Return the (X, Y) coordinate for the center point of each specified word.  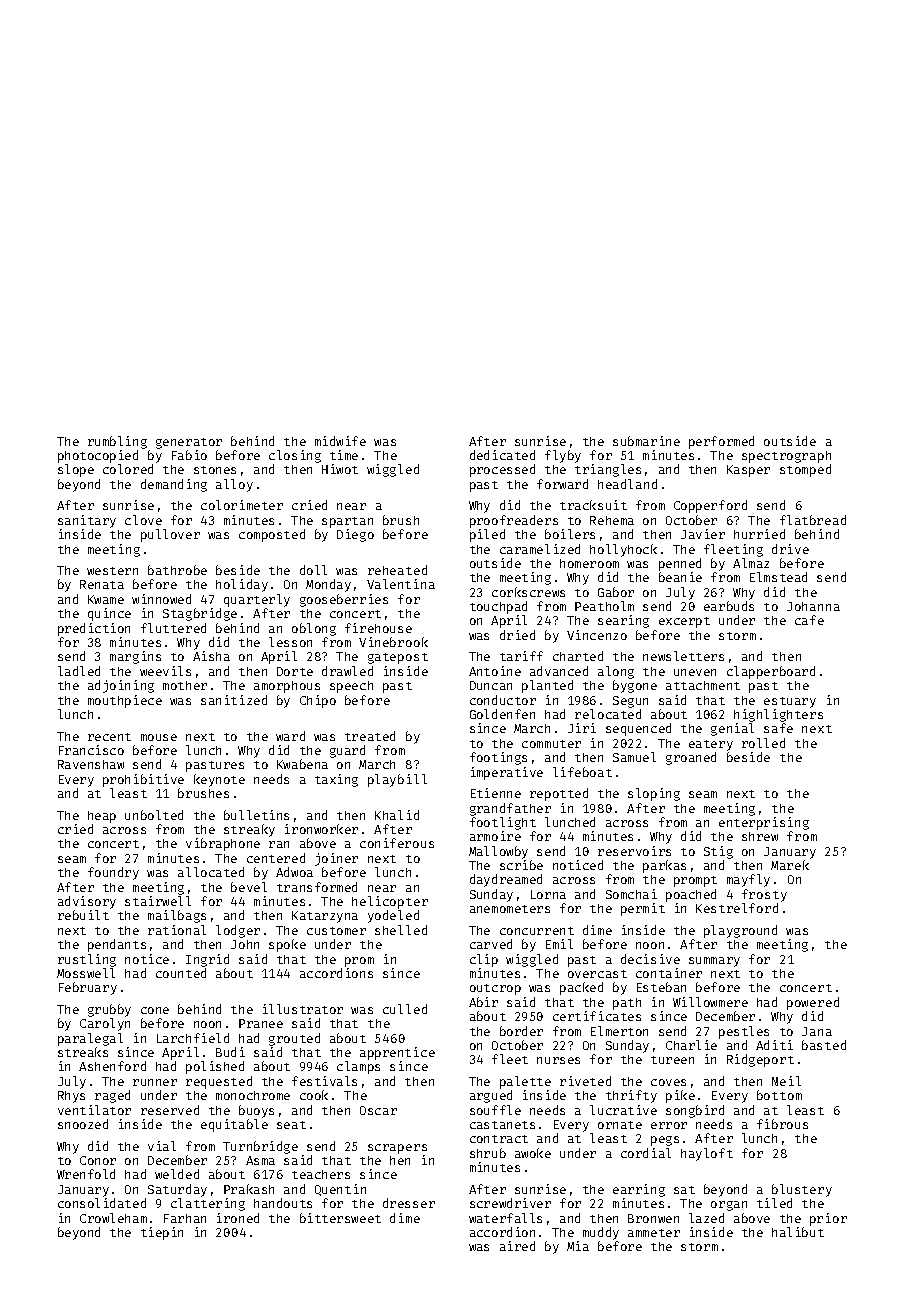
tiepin (162, 1233)
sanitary (87, 521)
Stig (718, 852)
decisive (650, 959)
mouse (159, 737)
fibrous (782, 1124)
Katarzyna (325, 917)
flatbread (813, 520)
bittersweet (340, 1218)
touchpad (498, 607)
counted (181, 973)
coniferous (397, 843)
